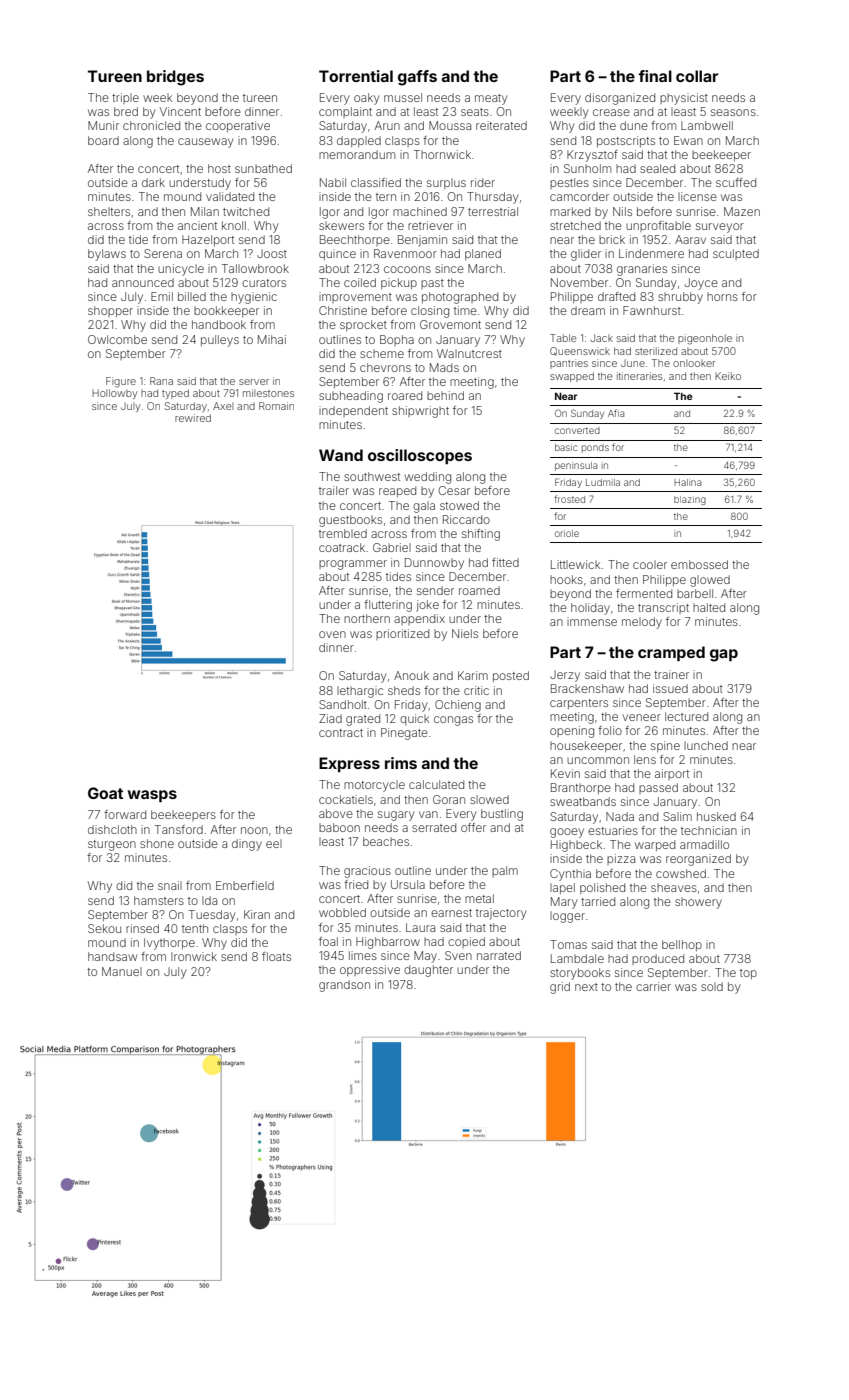 The width and height of the image is (849, 1400). I want to click on bridges, so click(175, 78).
